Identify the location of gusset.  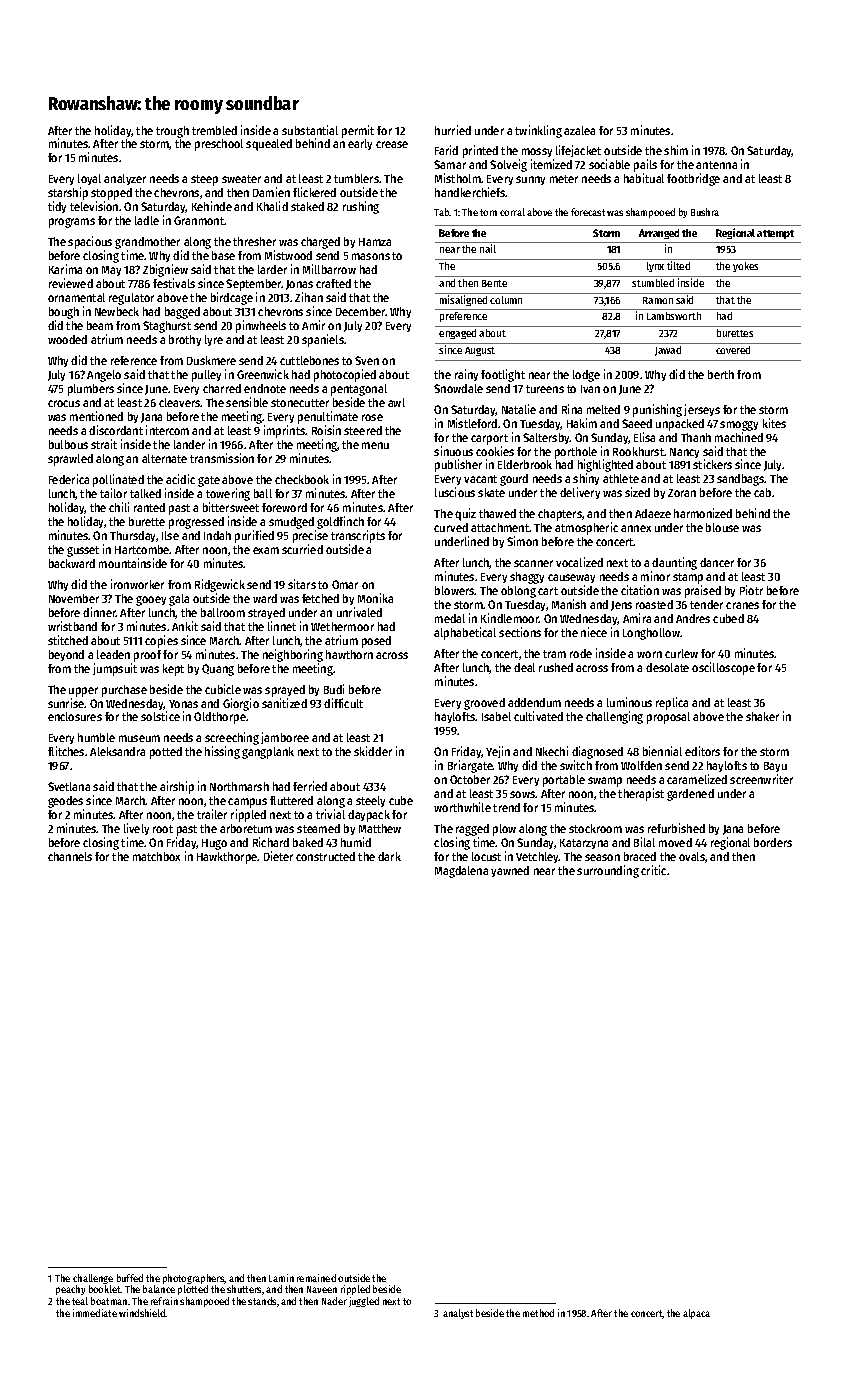
(83, 551).
